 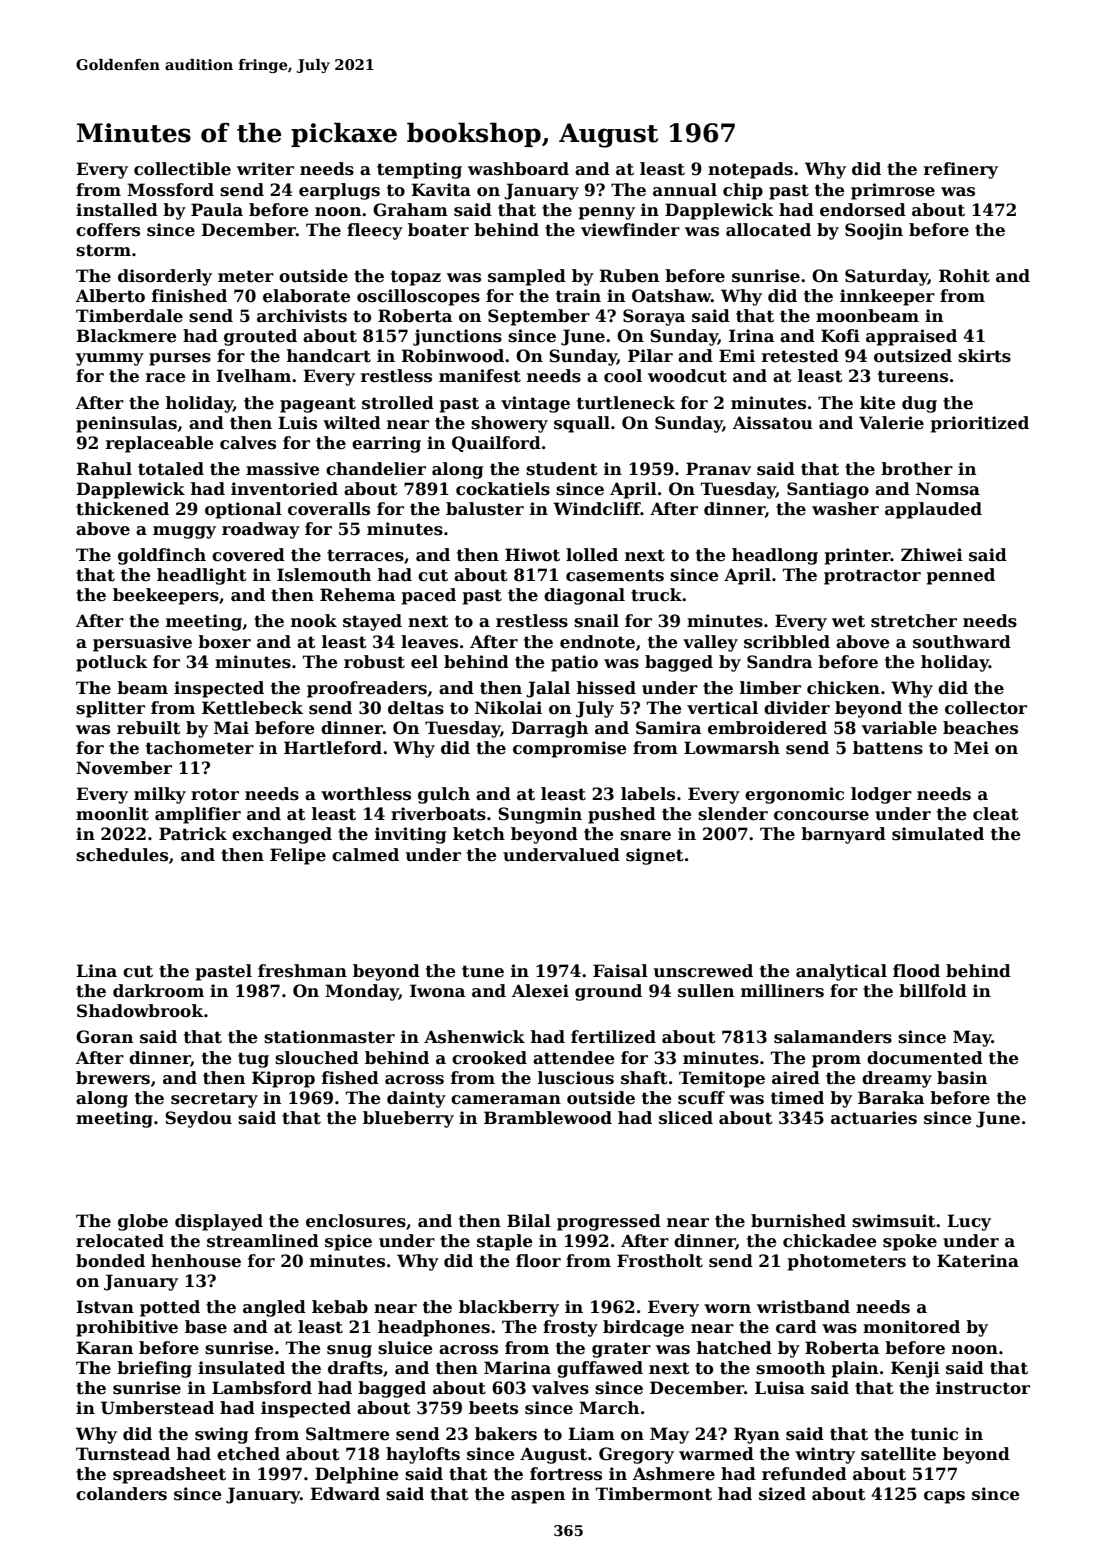 What do you see at coordinates (996, 814) in the document?
I see `cleat` at bounding box center [996, 814].
